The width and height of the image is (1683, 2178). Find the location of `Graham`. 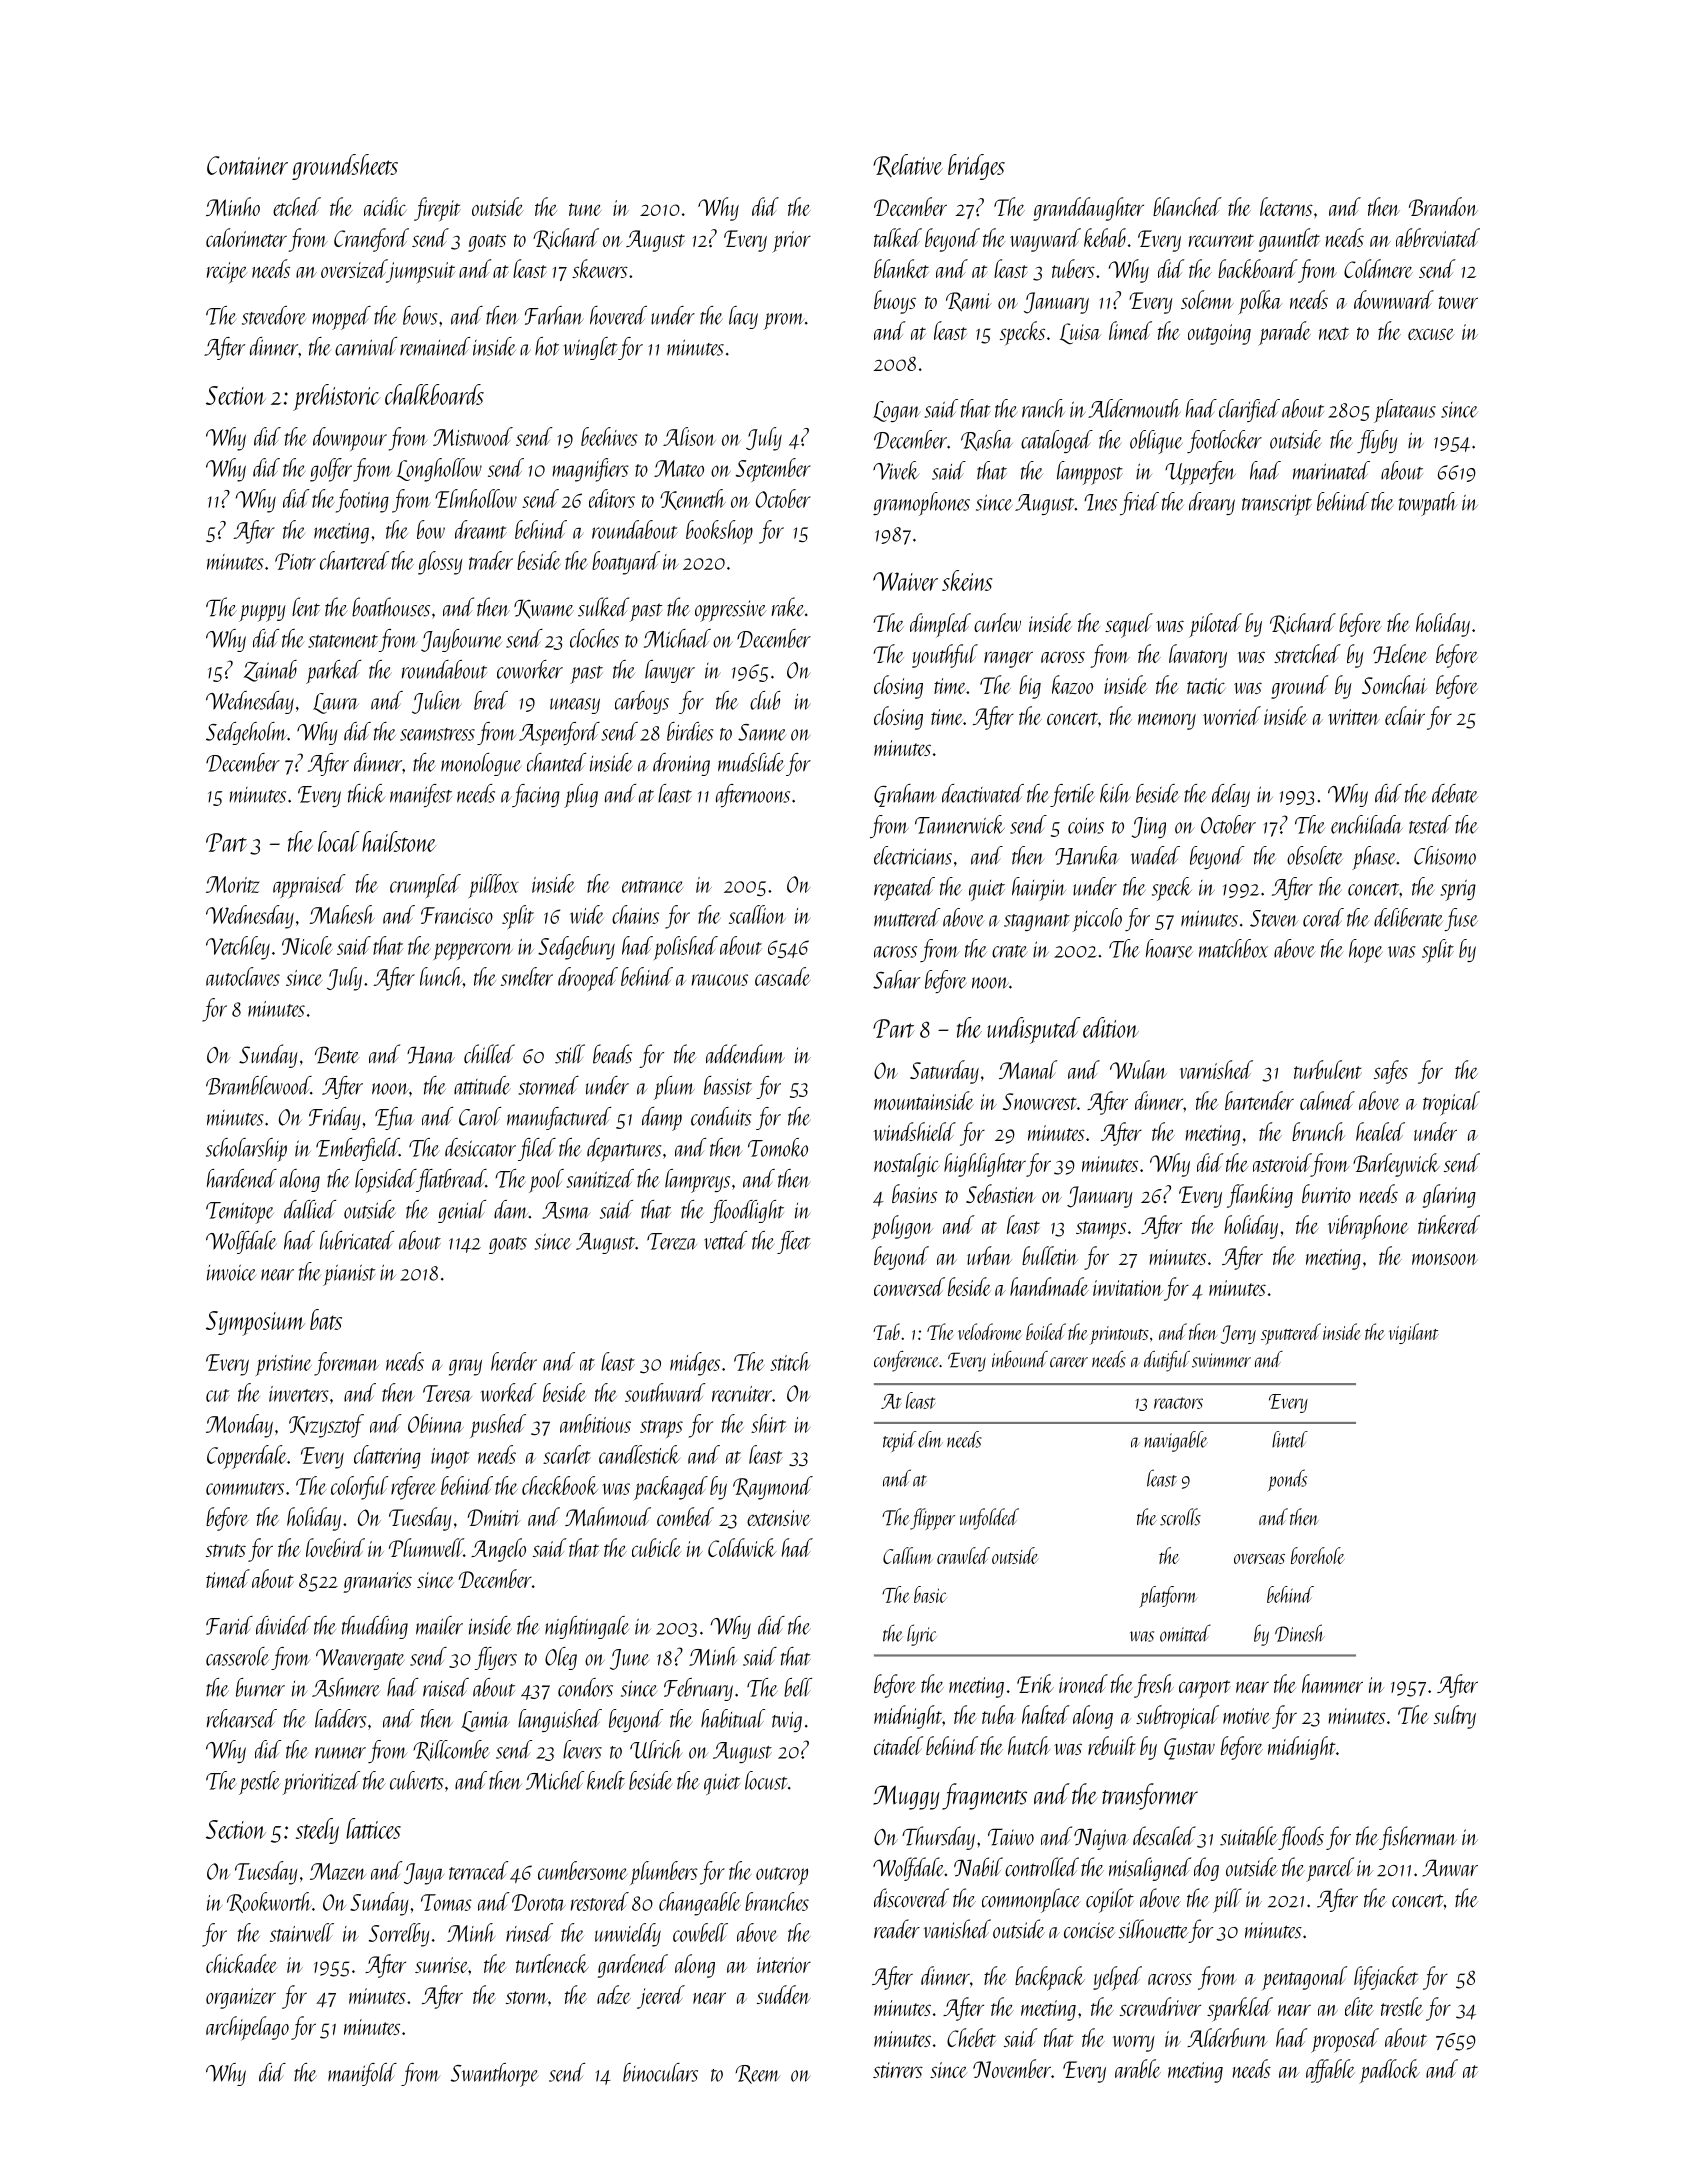

Graham is located at coordinates (905, 795).
